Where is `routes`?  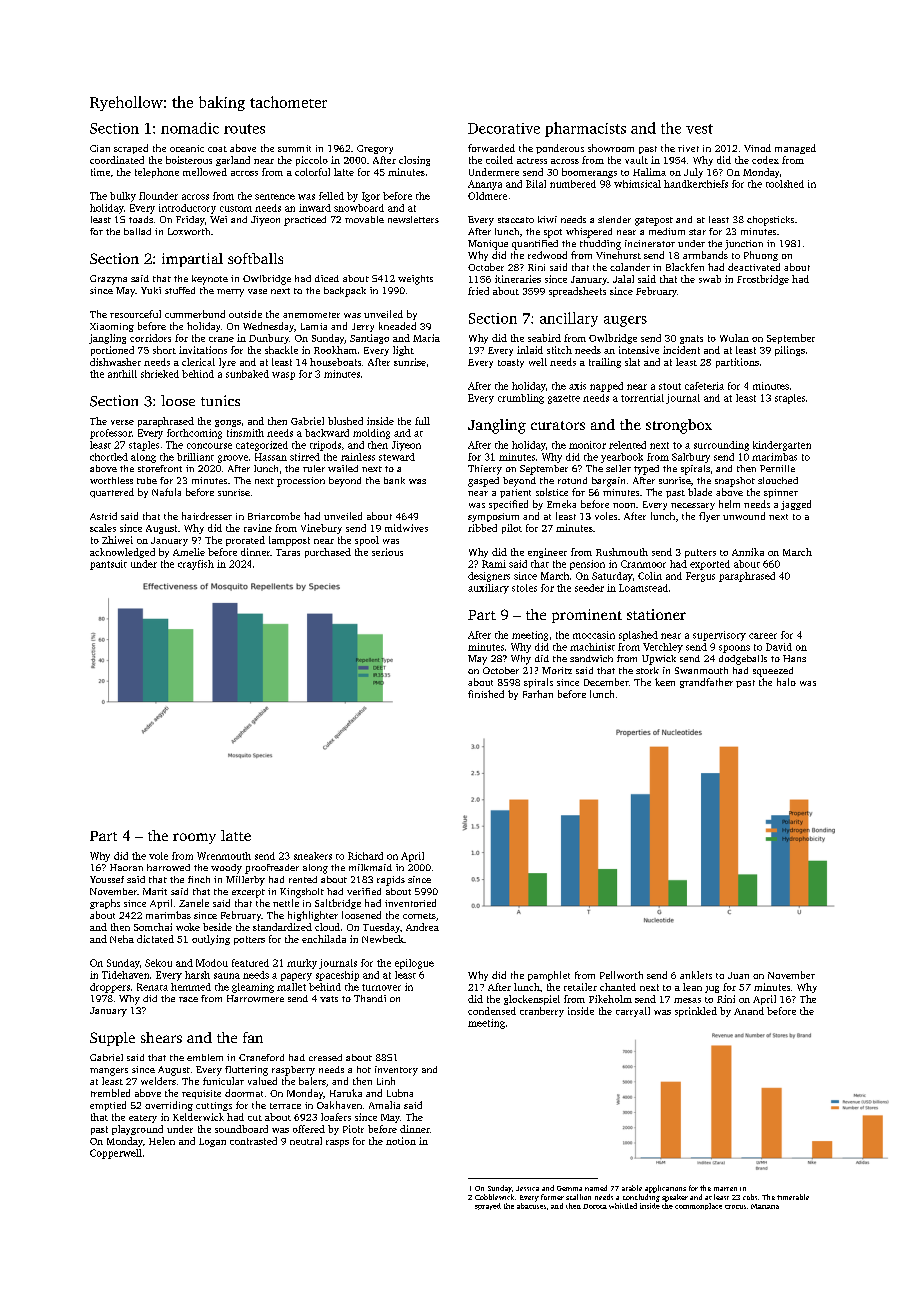
routes is located at coordinates (244, 129).
